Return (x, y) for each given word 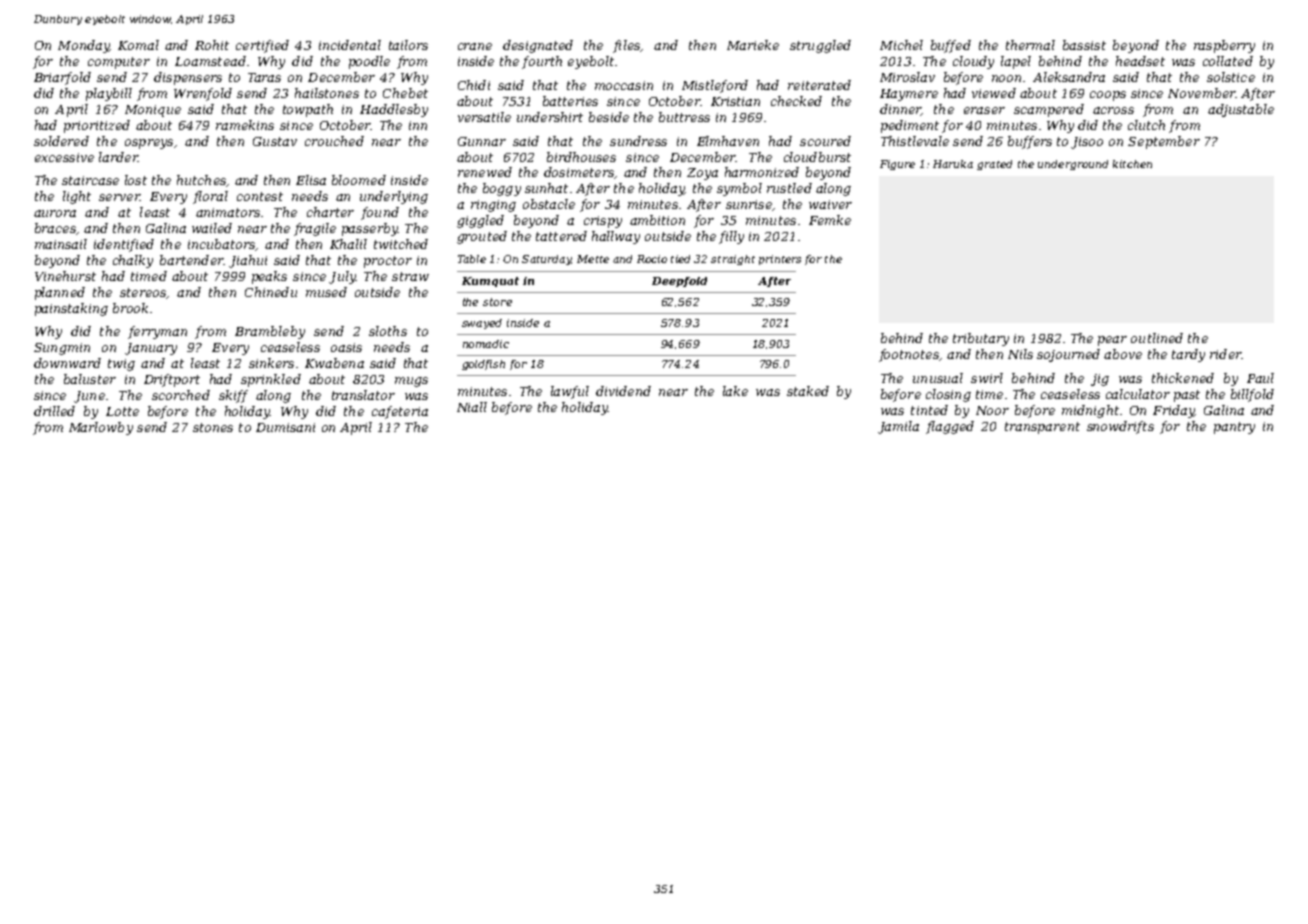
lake (735, 391)
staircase (90, 180)
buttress (684, 117)
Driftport (172, 380)
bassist (1084, 45)
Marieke (753, 45)
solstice (1231, 77)
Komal (138, 45)
